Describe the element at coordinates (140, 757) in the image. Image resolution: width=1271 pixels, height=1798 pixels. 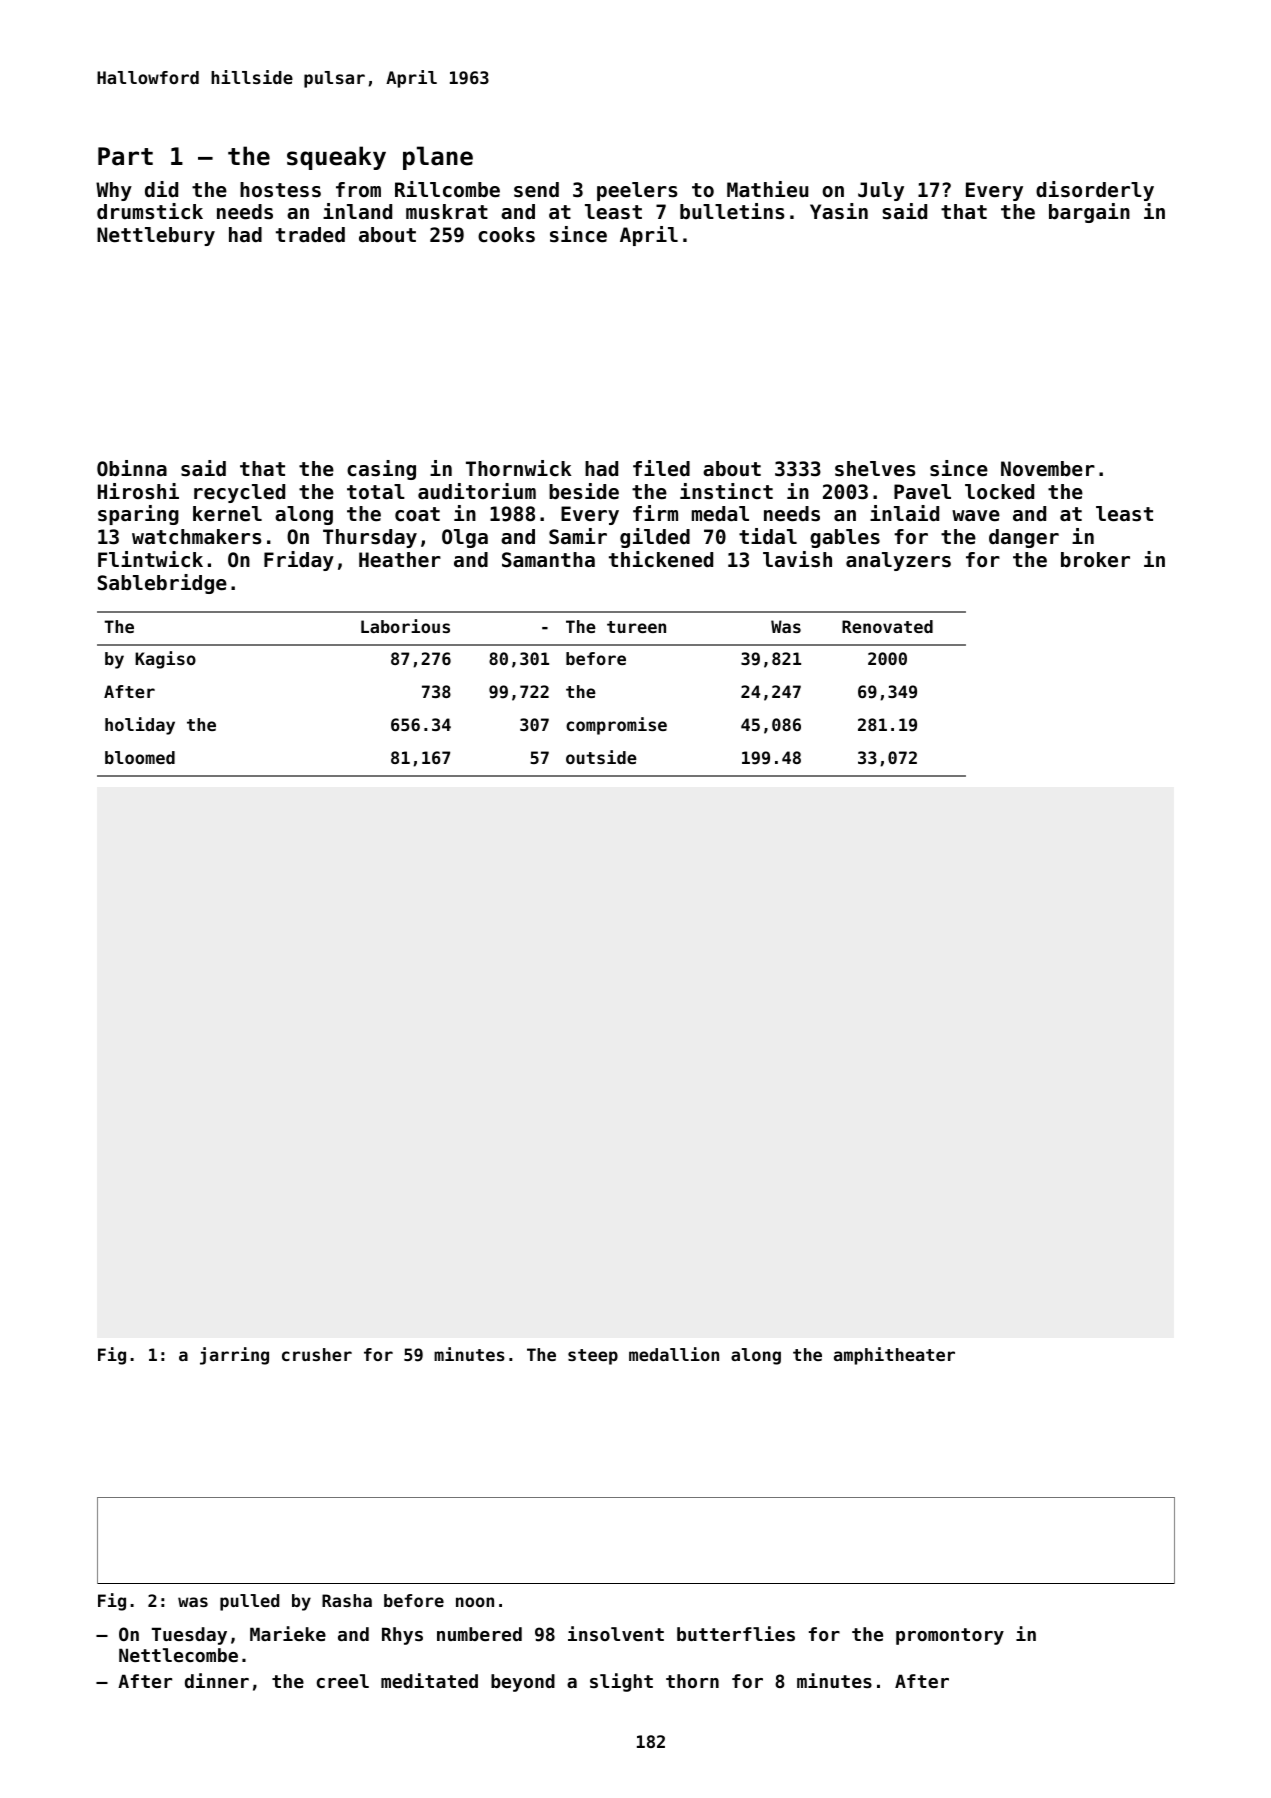
I see `bloomed` at that location.
